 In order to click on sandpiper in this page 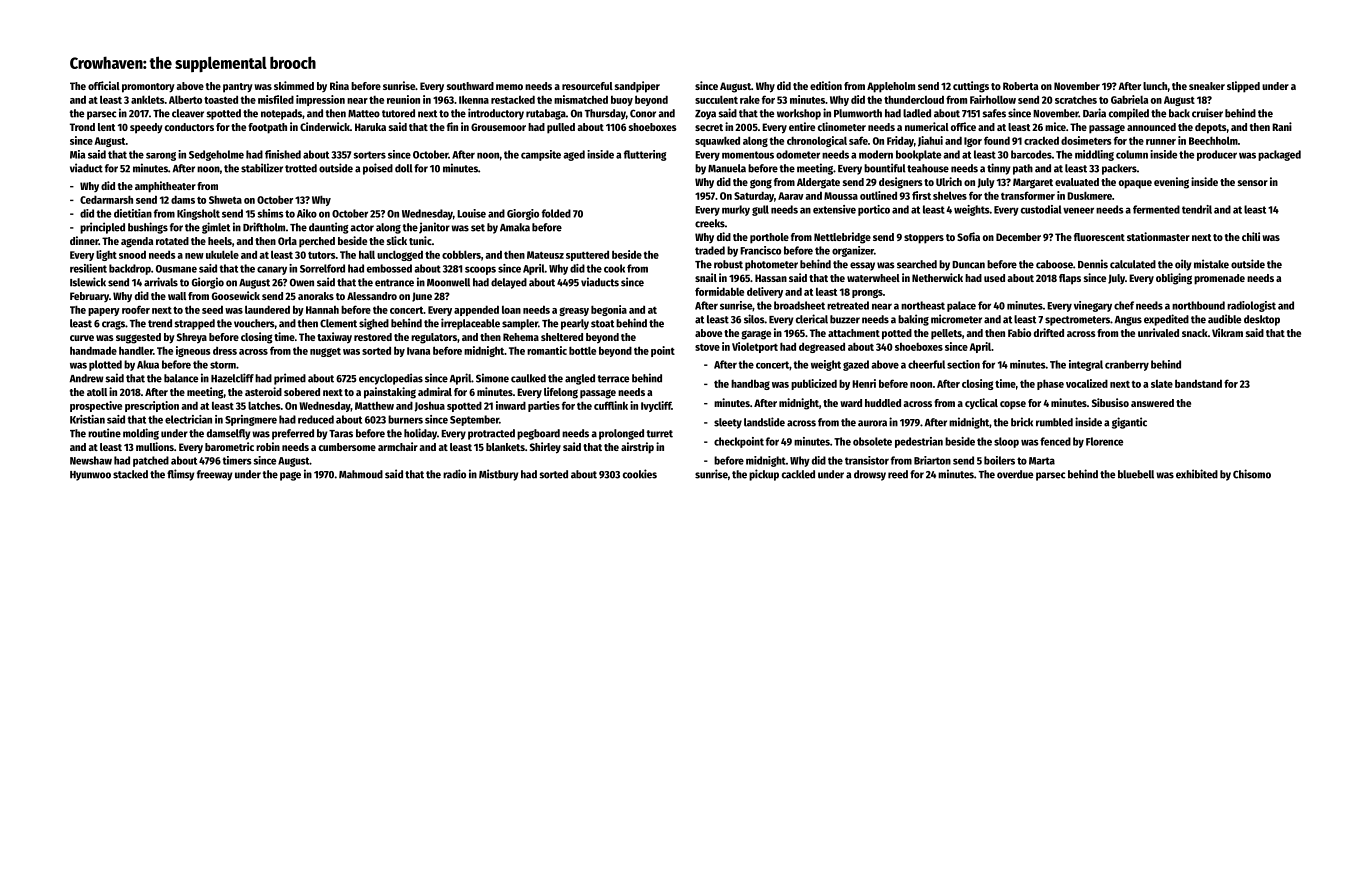, I will do `click(637, 87)`.
